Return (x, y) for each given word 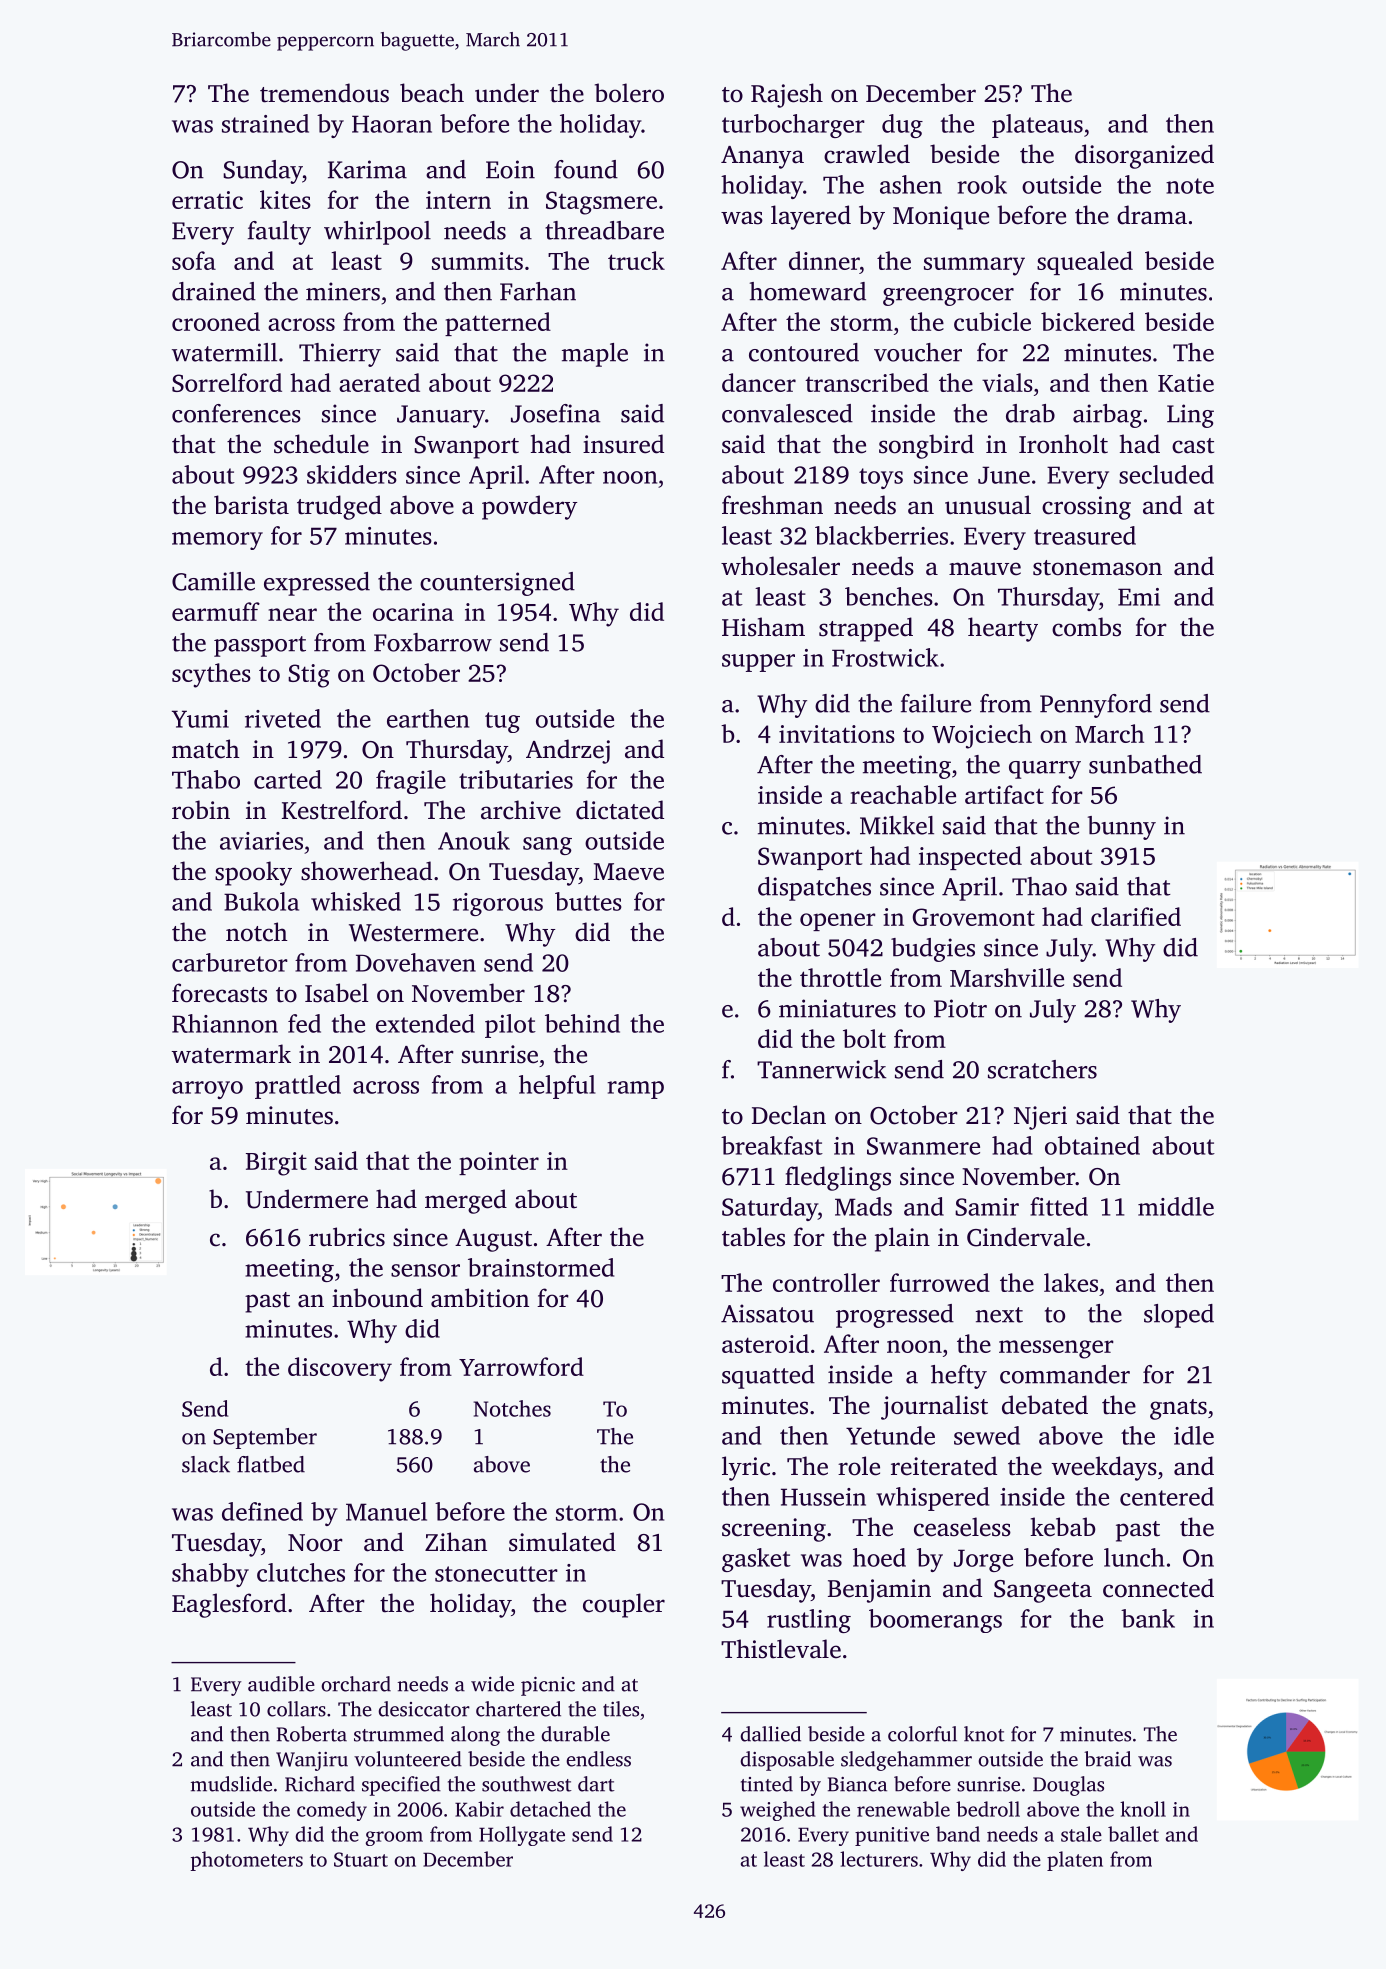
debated (1045, 1405)
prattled (298, 1087)
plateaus (1037, 126)
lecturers (879, 1859)
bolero (629, 93)
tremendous (324, 93)
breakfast (772, 1145)
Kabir (479, 1809)
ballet (1133, 1834)
